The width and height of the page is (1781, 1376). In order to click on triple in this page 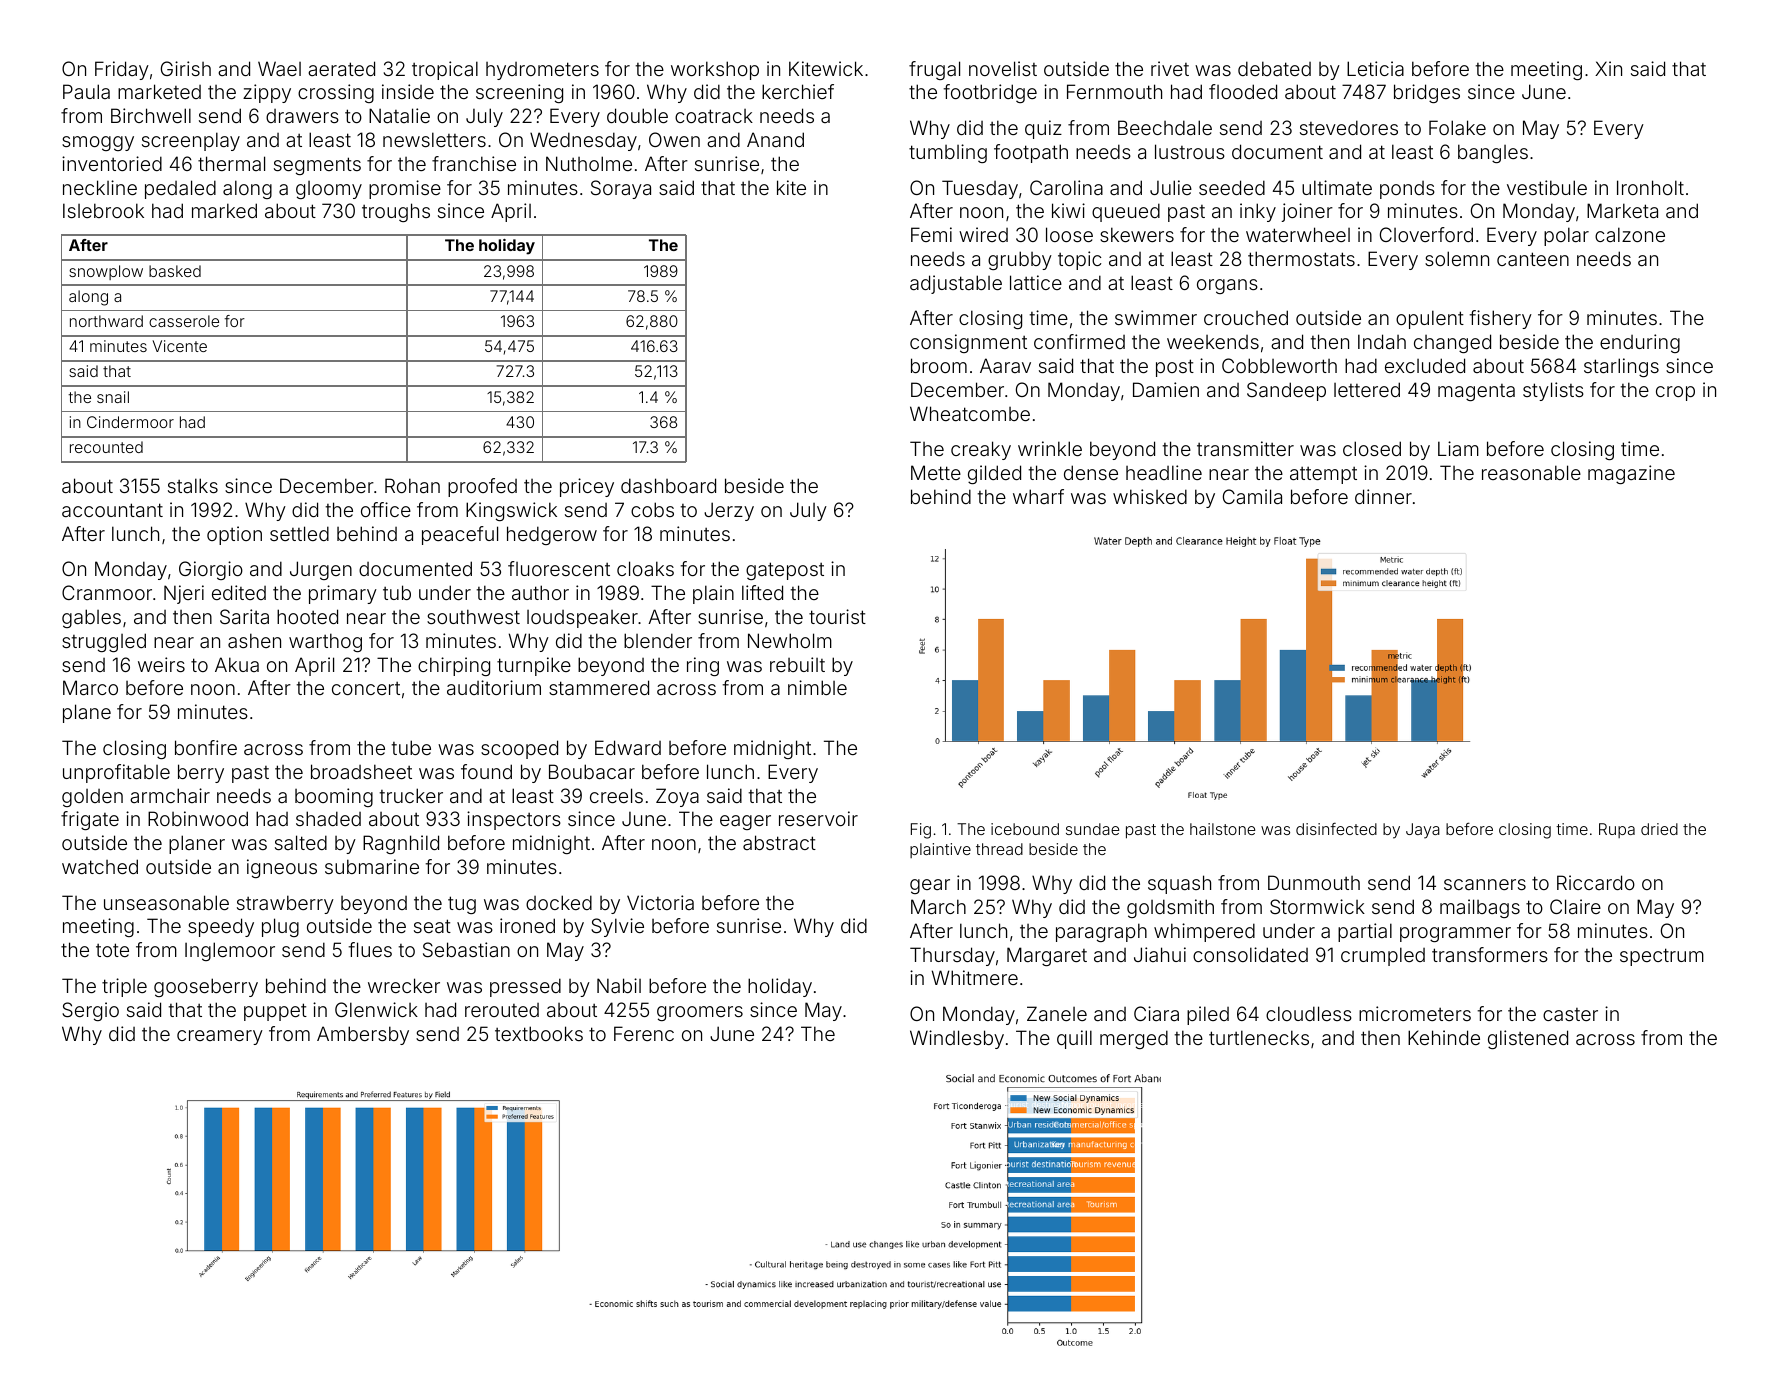, I will do `click(124, 987)`.
